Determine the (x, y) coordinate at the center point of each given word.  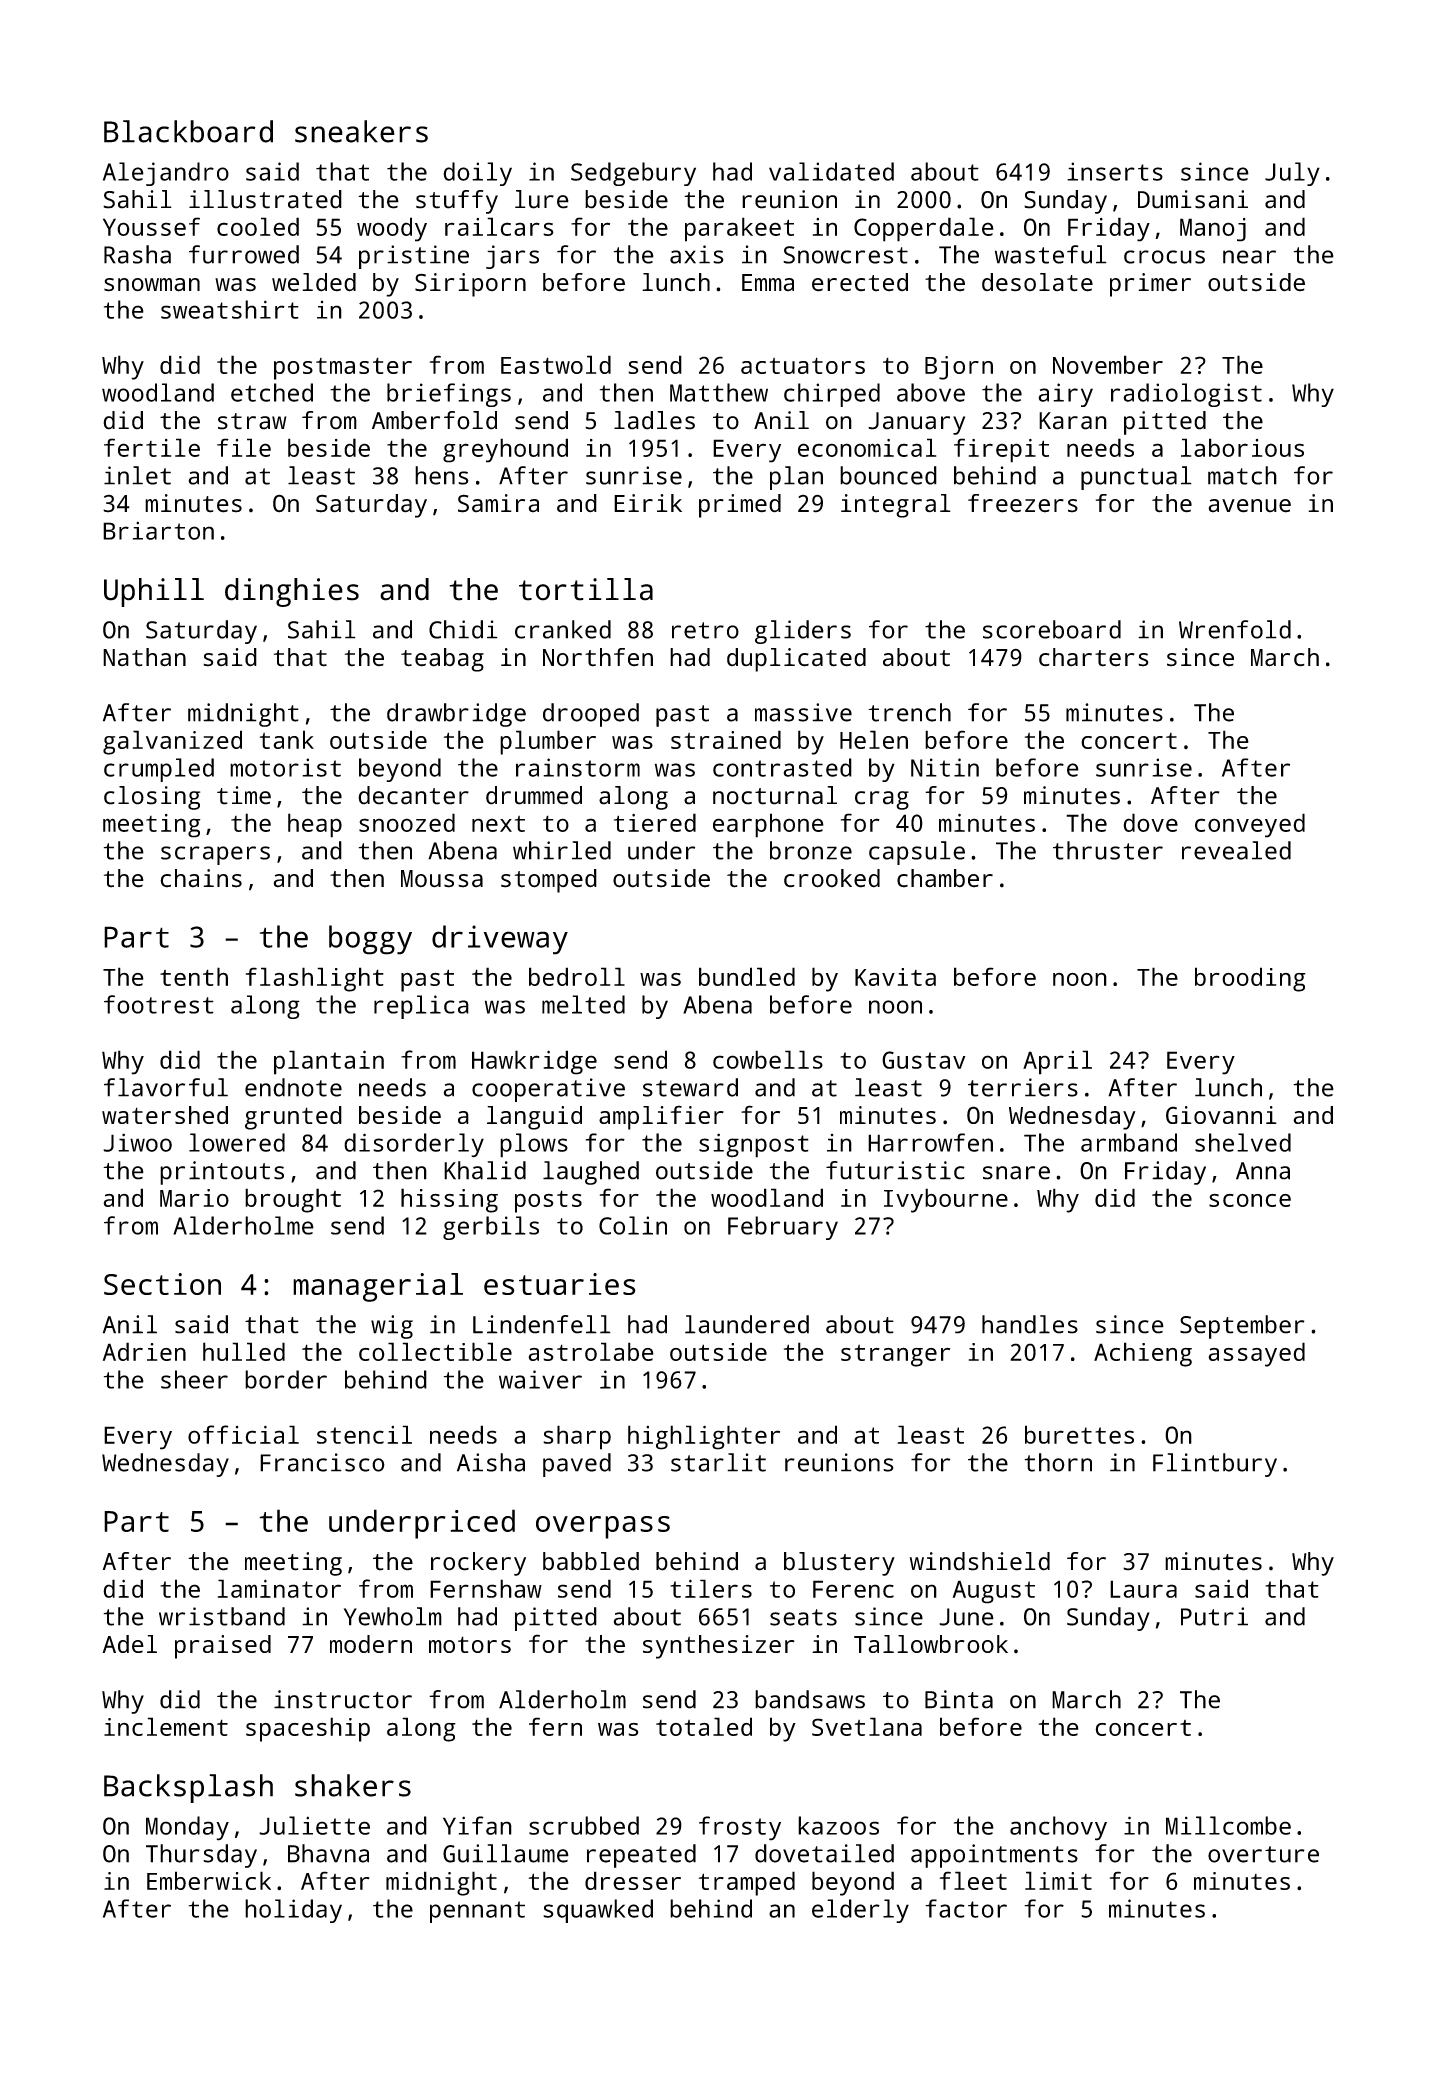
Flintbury (1215, 1465)
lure (542, 199)
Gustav (924, 1060)
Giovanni (1221, 1115)
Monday (187, 1828)
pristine (414, 257)
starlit (718, 1462)
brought (293, 1200)
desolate (1037, 282)
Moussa (442, 879)
